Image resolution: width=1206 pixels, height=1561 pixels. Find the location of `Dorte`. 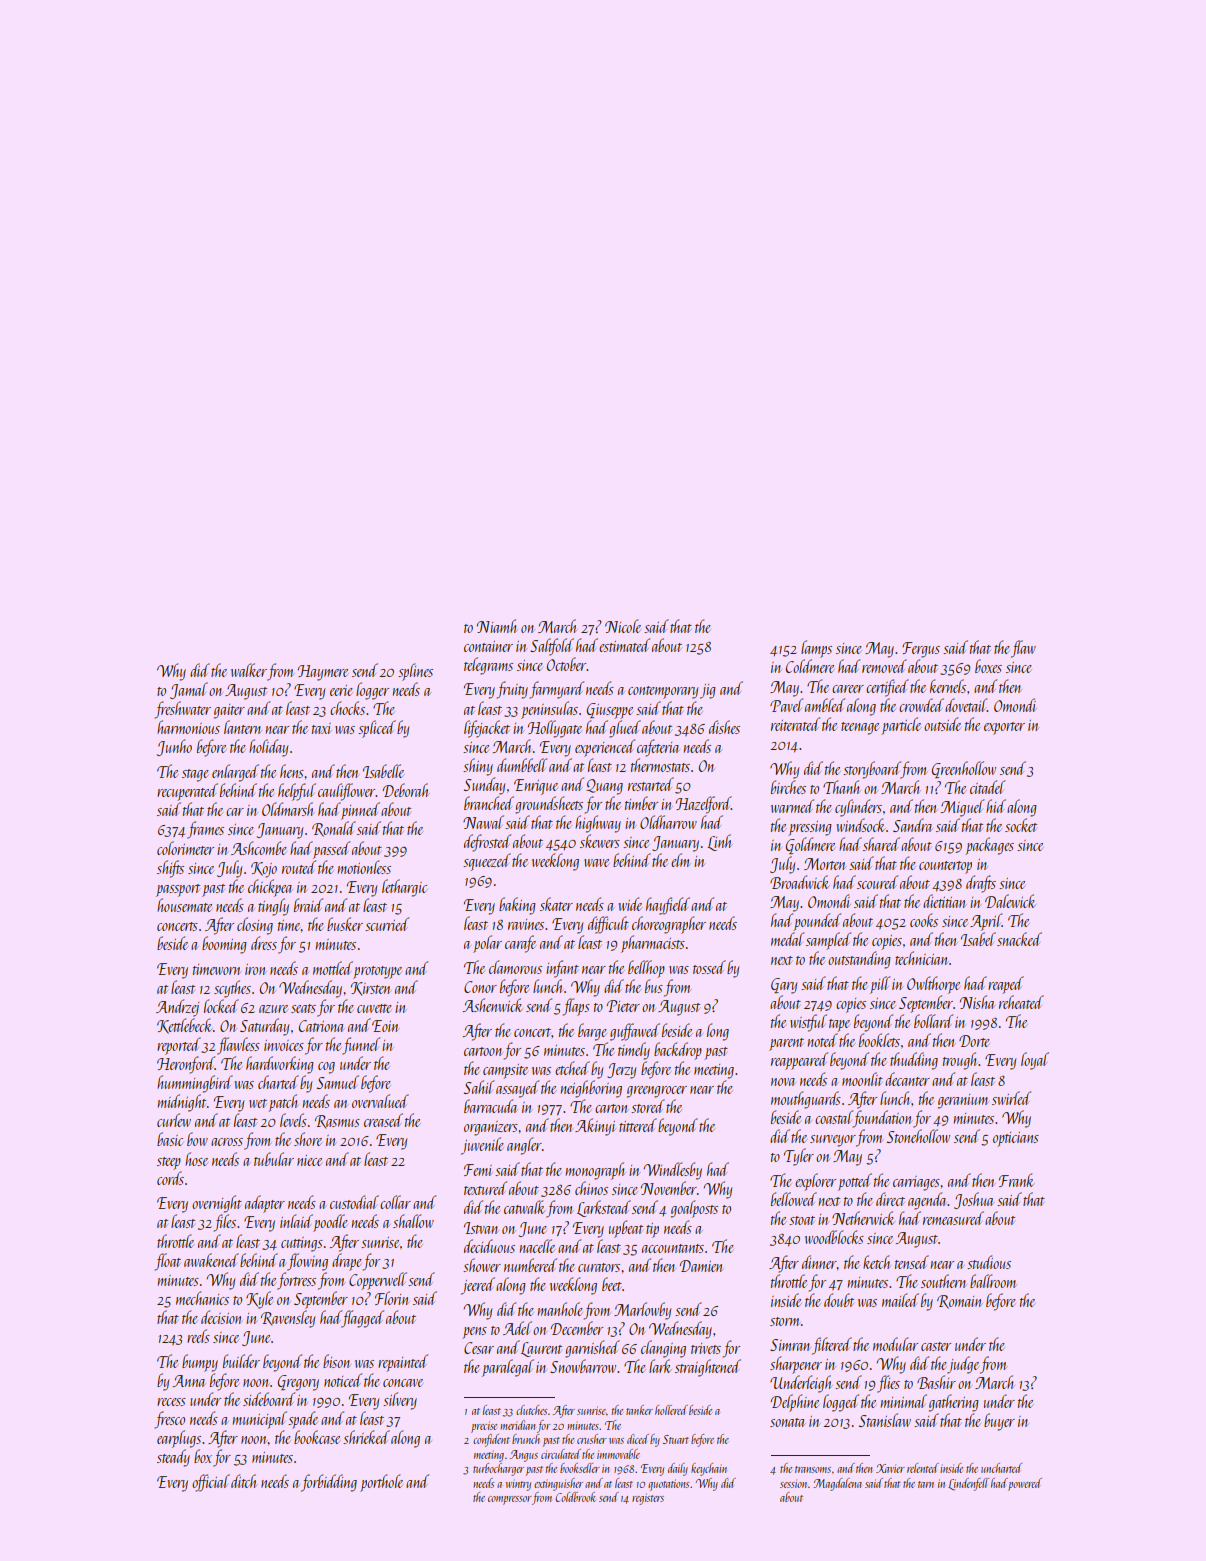

Dorte is located at coordinates (974, 1041).
